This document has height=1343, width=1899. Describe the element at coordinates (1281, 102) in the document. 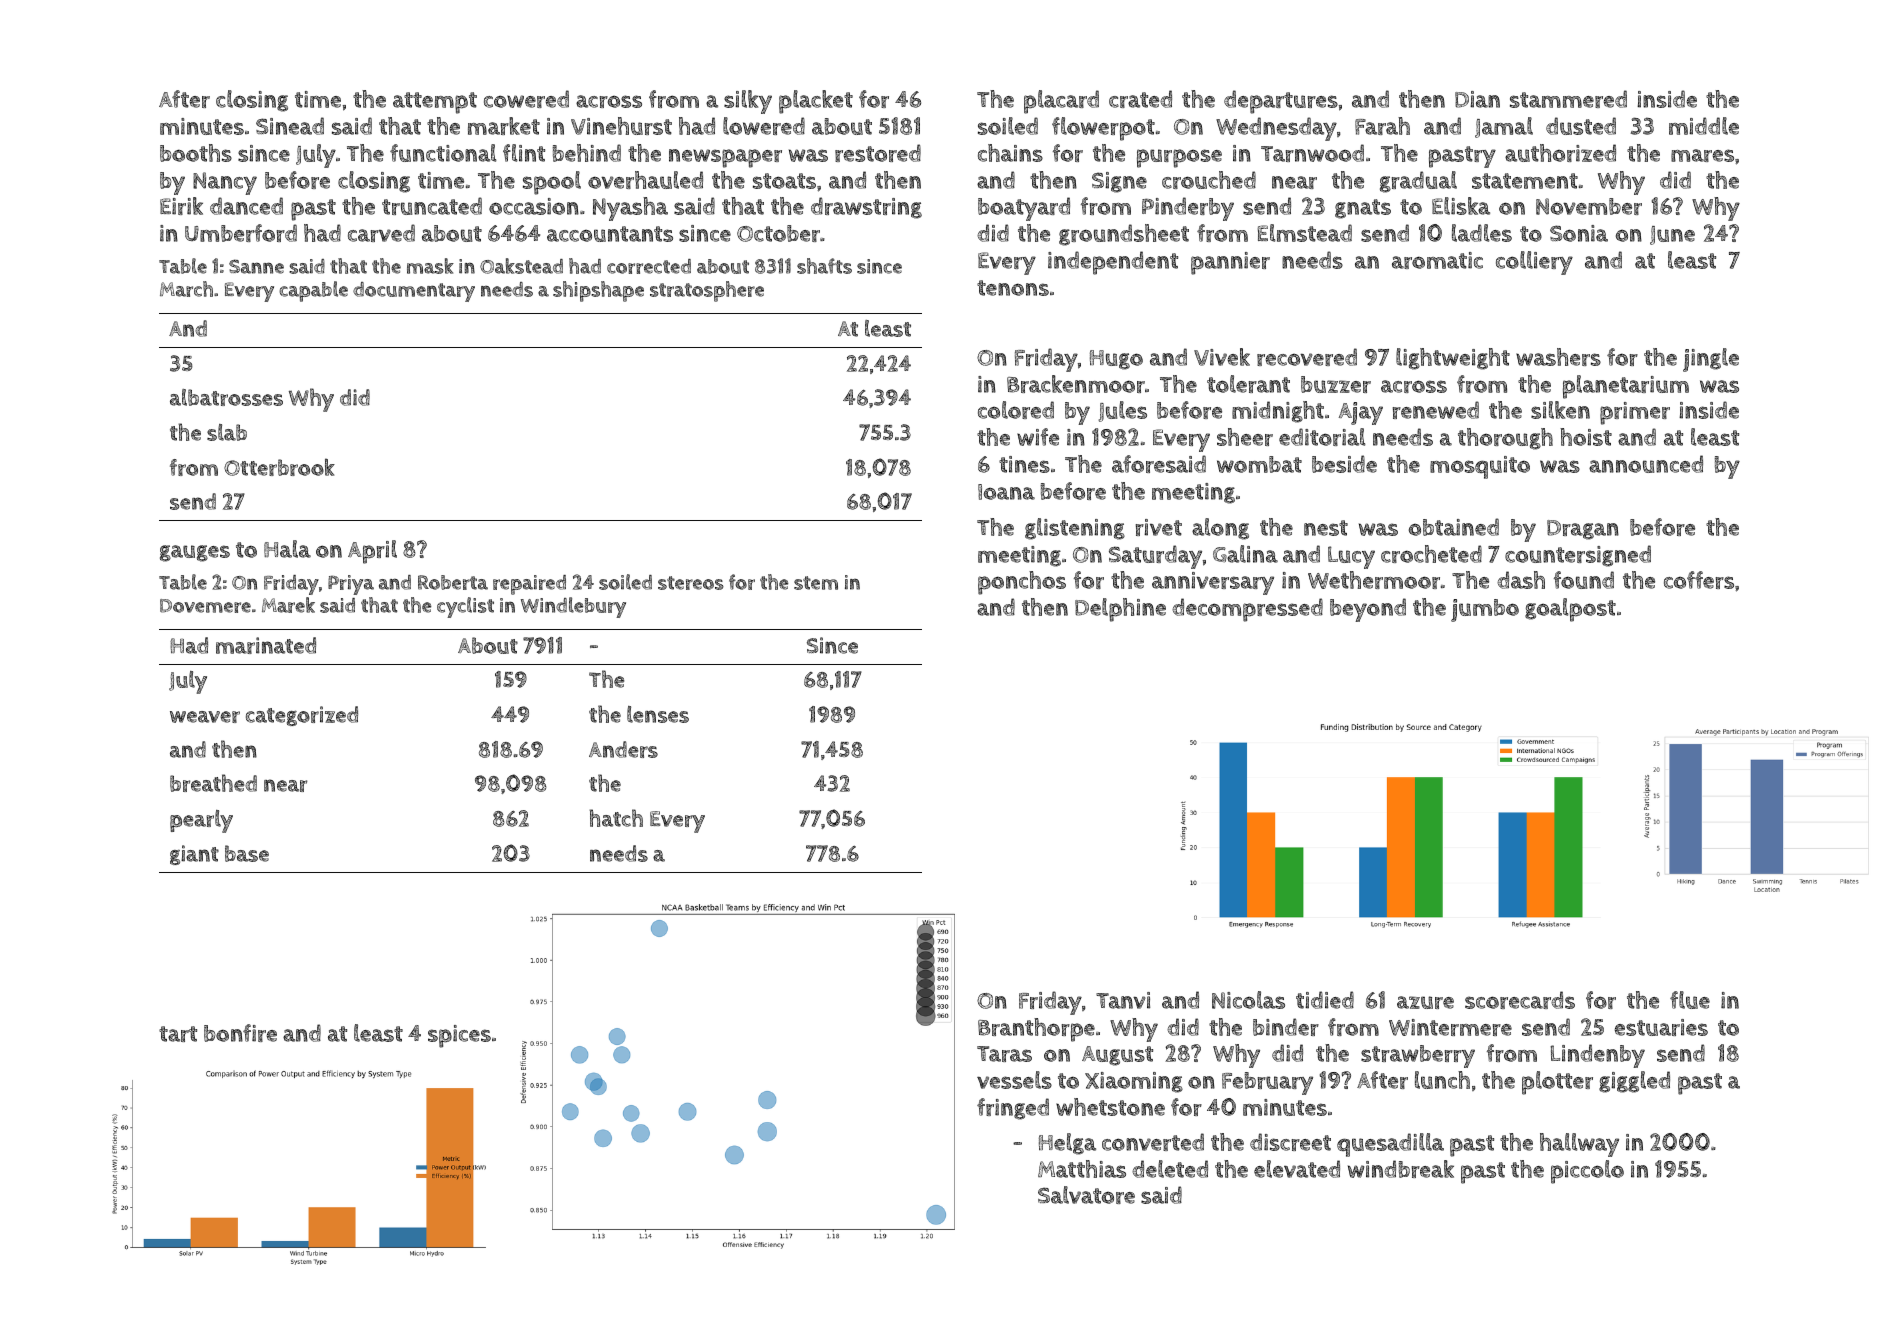

I see `departures` at that location.
